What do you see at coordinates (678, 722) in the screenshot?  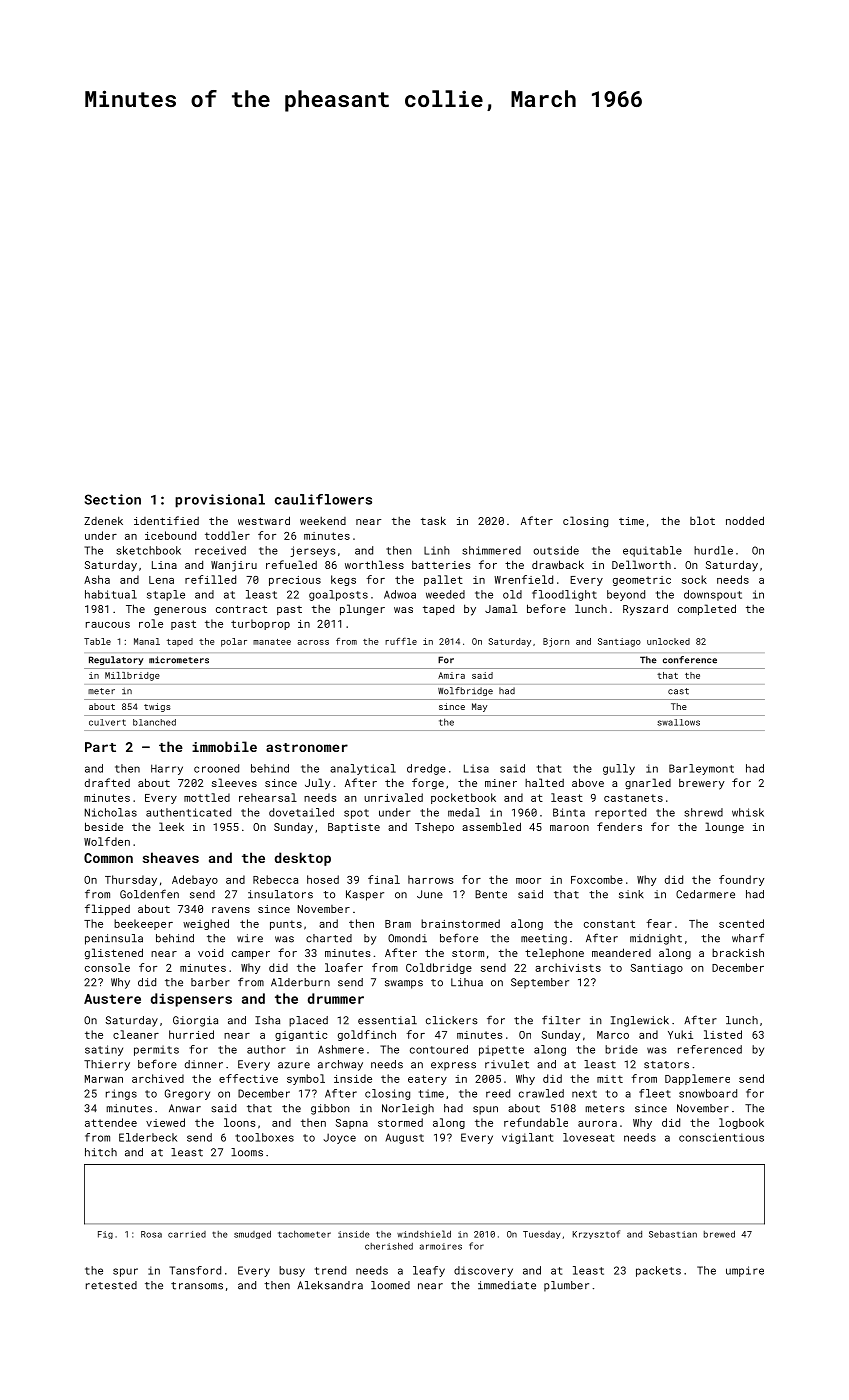 I see `swallows` at bounding box center [678, 722].
